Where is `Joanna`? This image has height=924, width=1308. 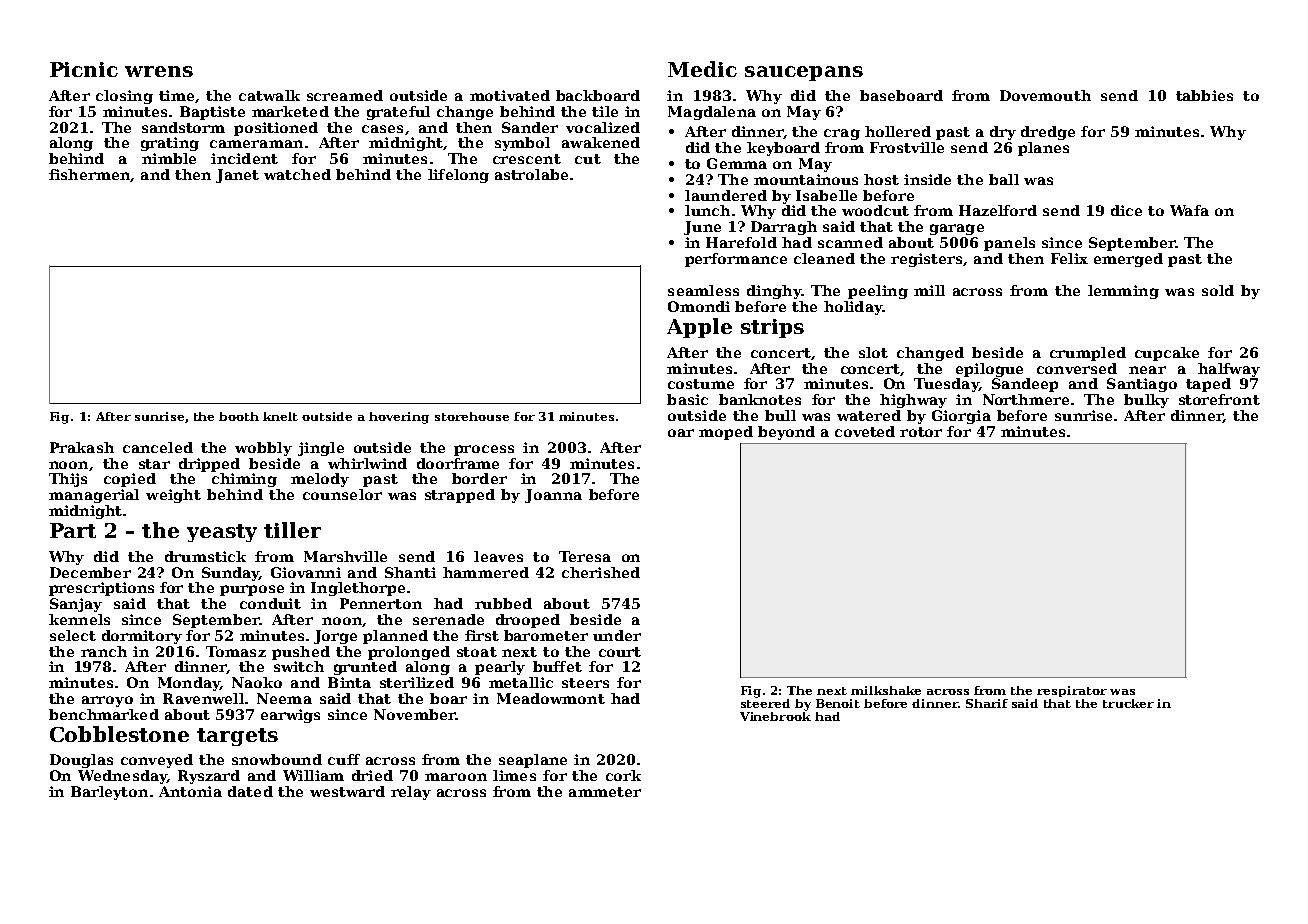
Joanna is located at coordinates (553, 496).
